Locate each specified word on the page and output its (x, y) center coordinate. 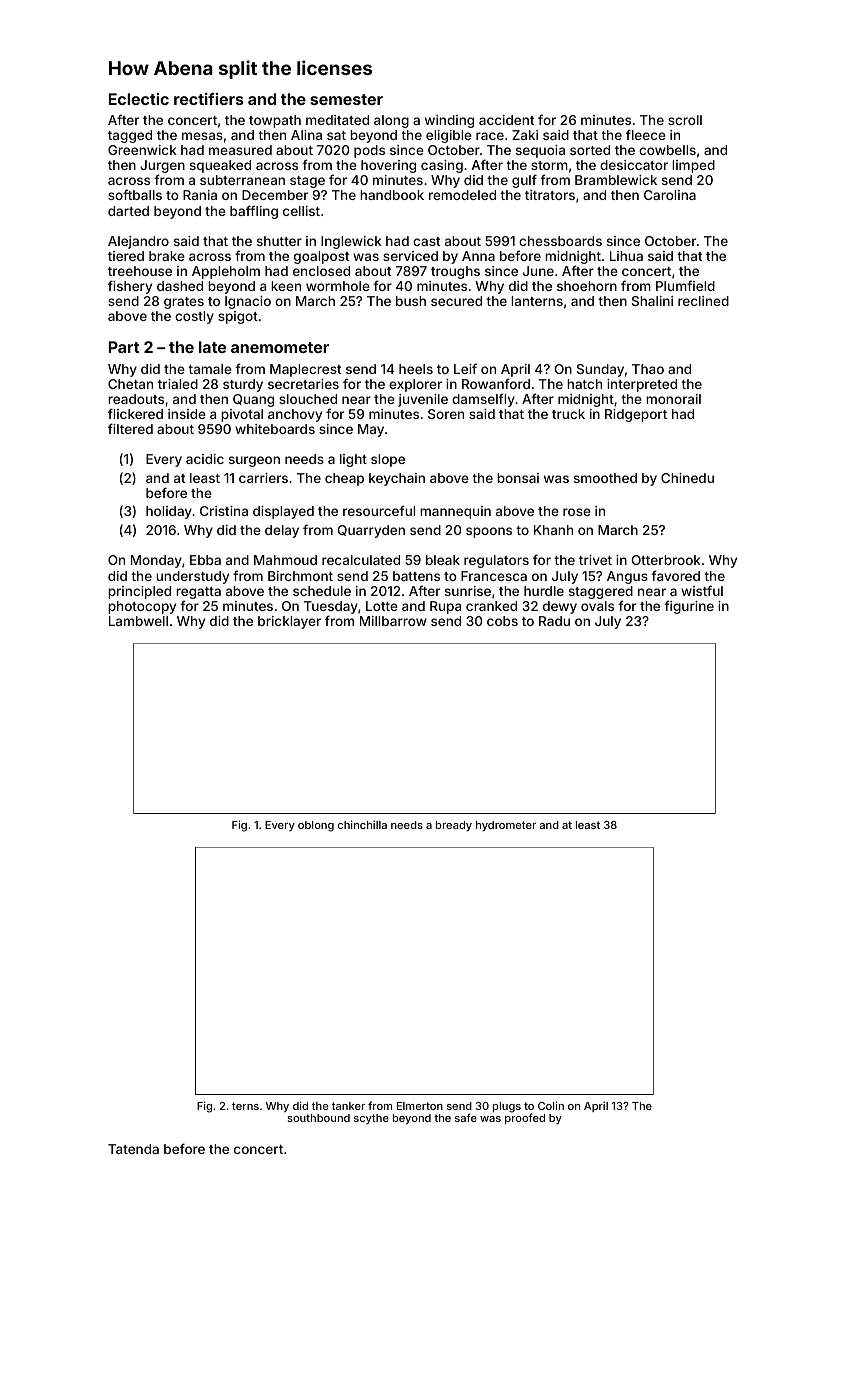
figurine (689, 607)
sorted (590, 150)
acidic (205, 459)
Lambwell (138, 621)
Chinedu (687, 478)
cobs (502, 621)
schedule (322, 591)
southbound (318, 1118)
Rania (200, 195)
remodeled (462, 195)
